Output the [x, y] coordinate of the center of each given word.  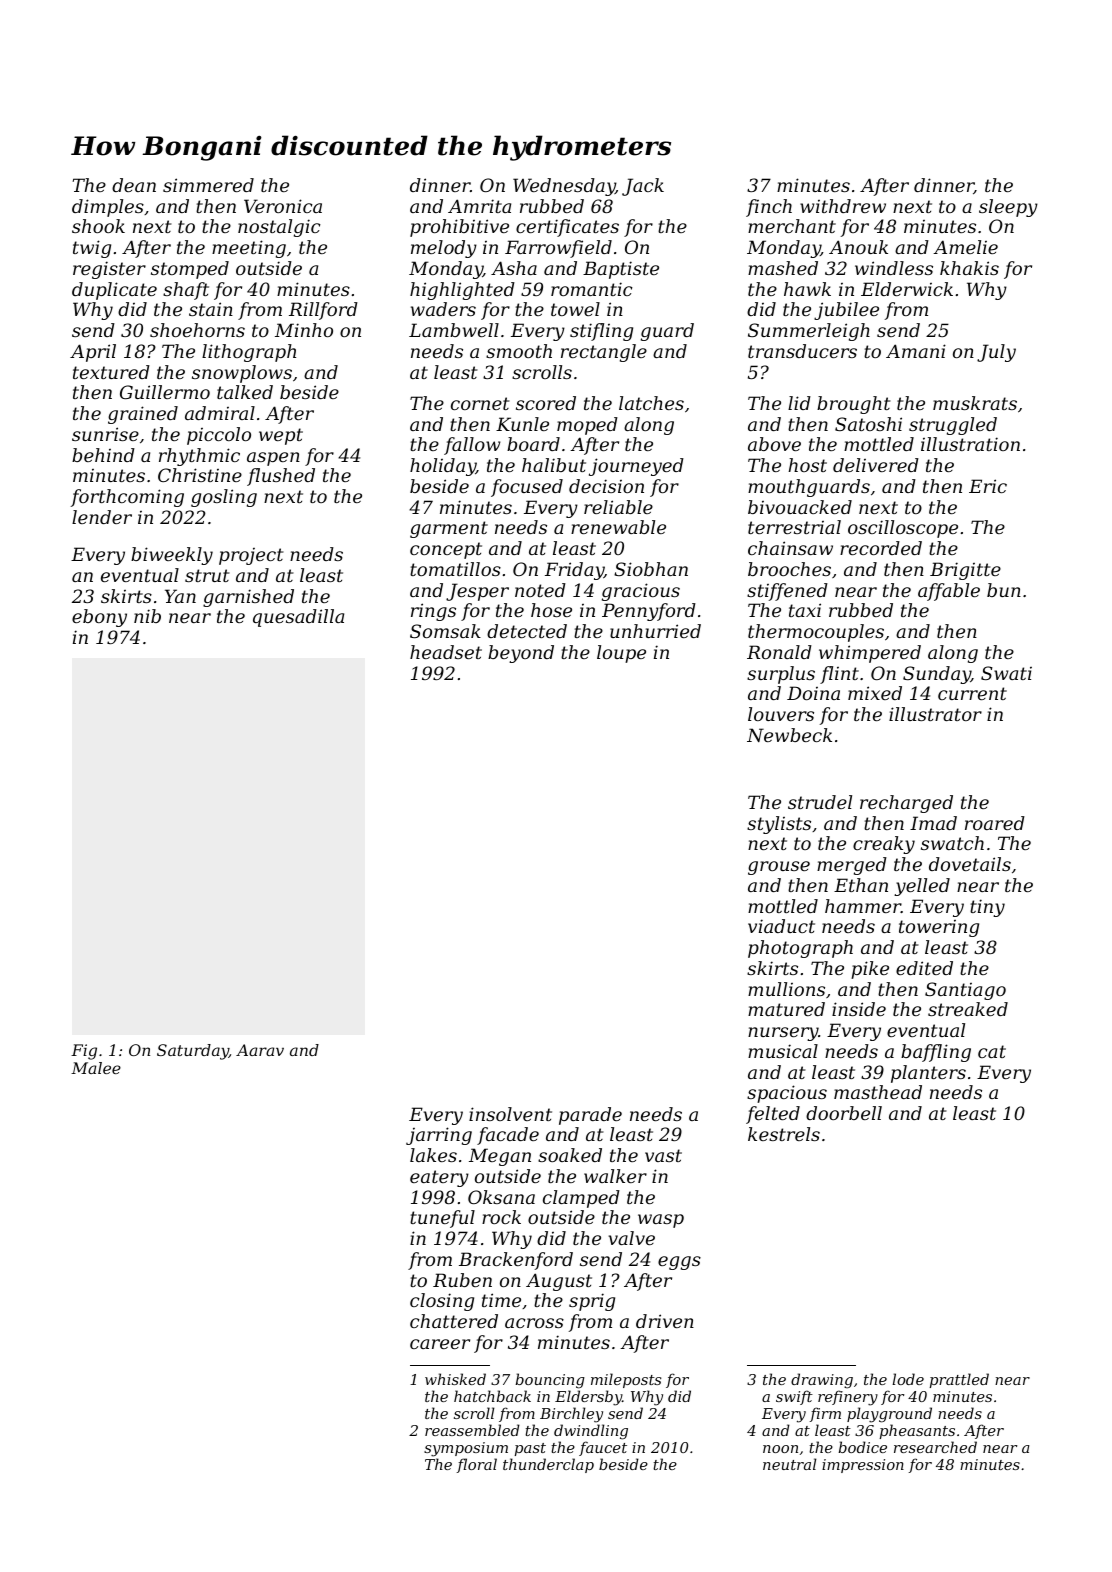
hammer [863, 906]
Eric [988, 486]
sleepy [1008, 208]
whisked [455, 1379]
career [440, 1344]
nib [147, 616]
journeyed [636, 467]
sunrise [105, 434]
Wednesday [564, 187]
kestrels [784, 1134]
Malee [96, 1068]
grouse [779, 868]
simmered [208, 185]
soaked [570, 1155]
